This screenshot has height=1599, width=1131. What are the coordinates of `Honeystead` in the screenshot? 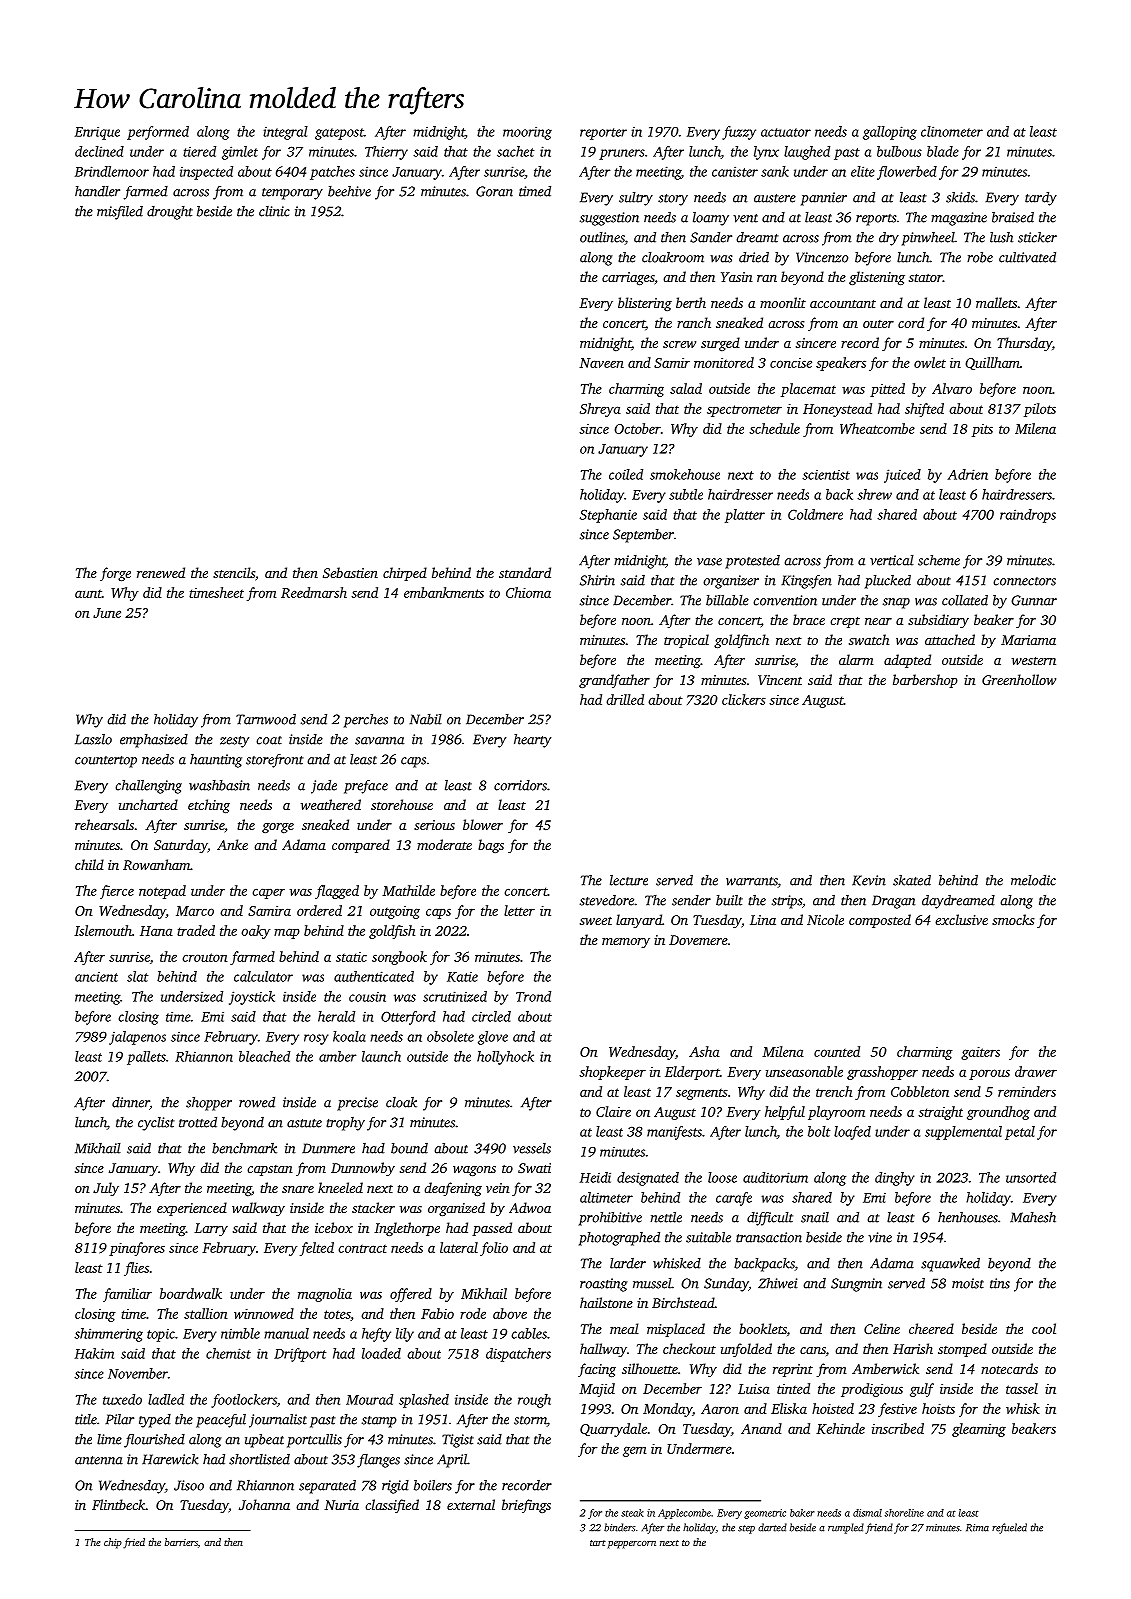 It's located at (837, 410).
